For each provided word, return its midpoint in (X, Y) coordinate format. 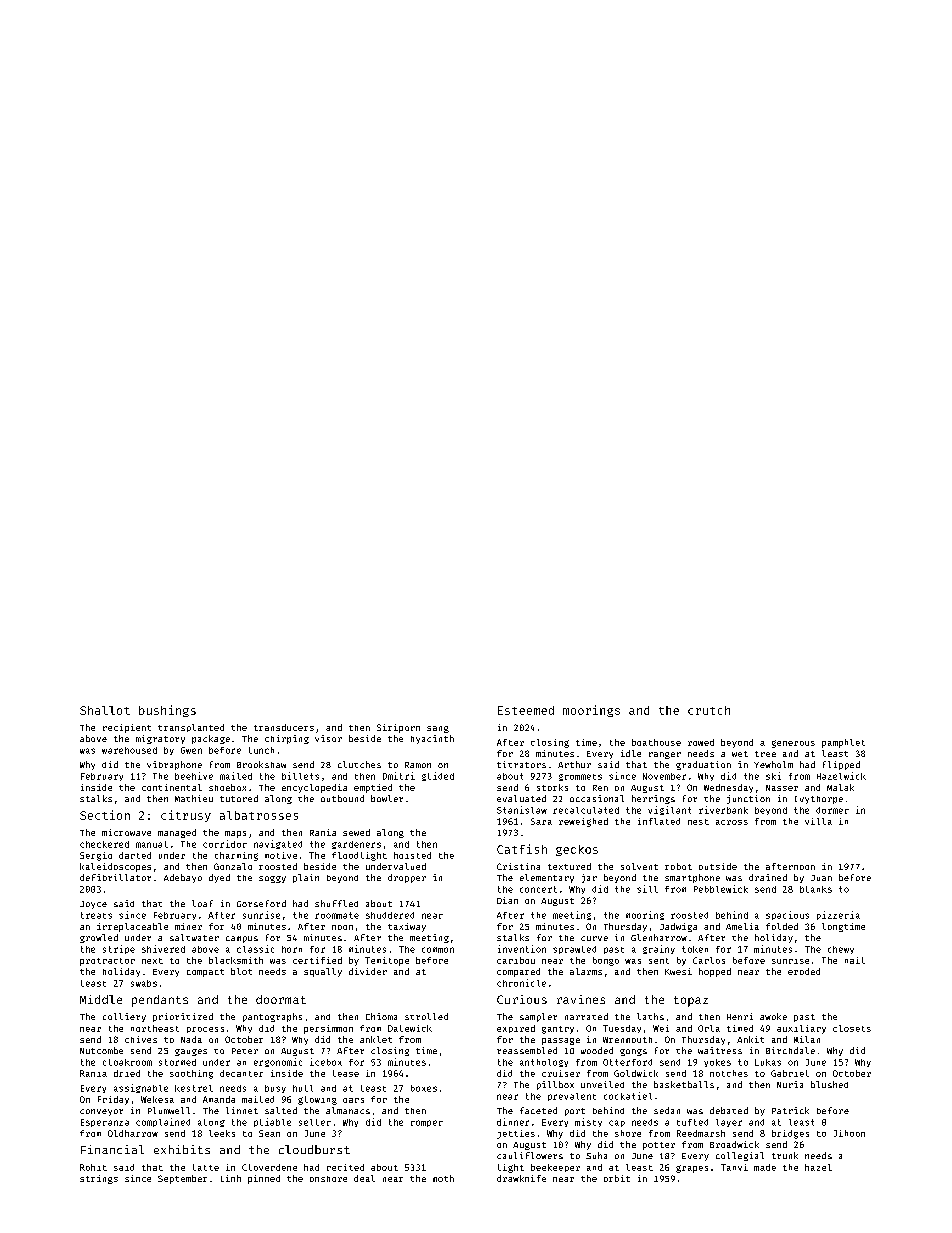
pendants (160, 1001)
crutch (709, 710)
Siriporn (398, 728)
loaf (202, 903)
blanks (816, 889)
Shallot (105, 710)
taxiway (407, 927)
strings (99, 1179)
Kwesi (678, 971)
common (438, 950)
